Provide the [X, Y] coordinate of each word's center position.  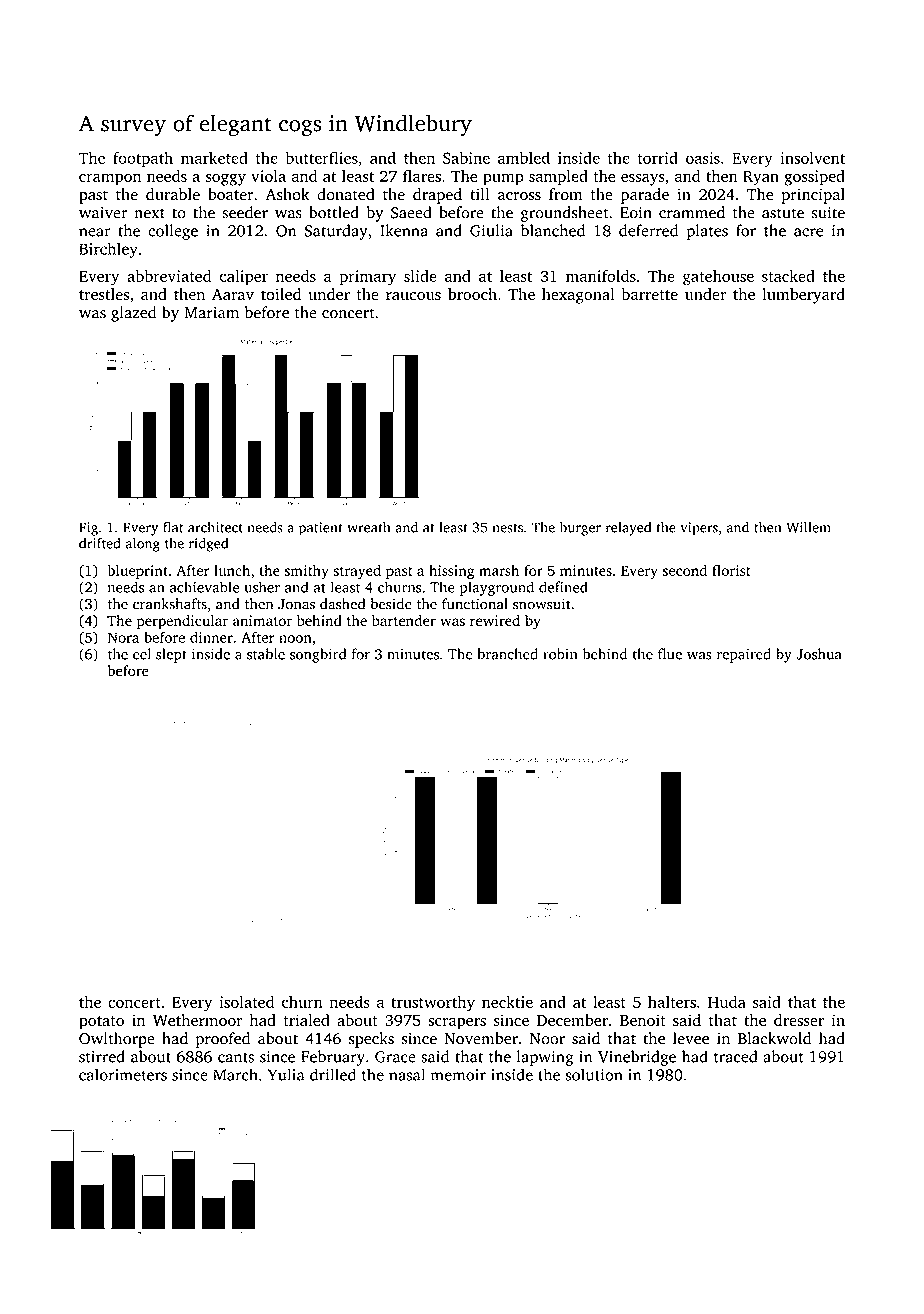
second [685, 570]
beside [391, 604]
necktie [507, 1002]
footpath [143, 159]
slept [171, 655]
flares [422, 176]
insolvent [812, 158]
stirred [102, 1056]
